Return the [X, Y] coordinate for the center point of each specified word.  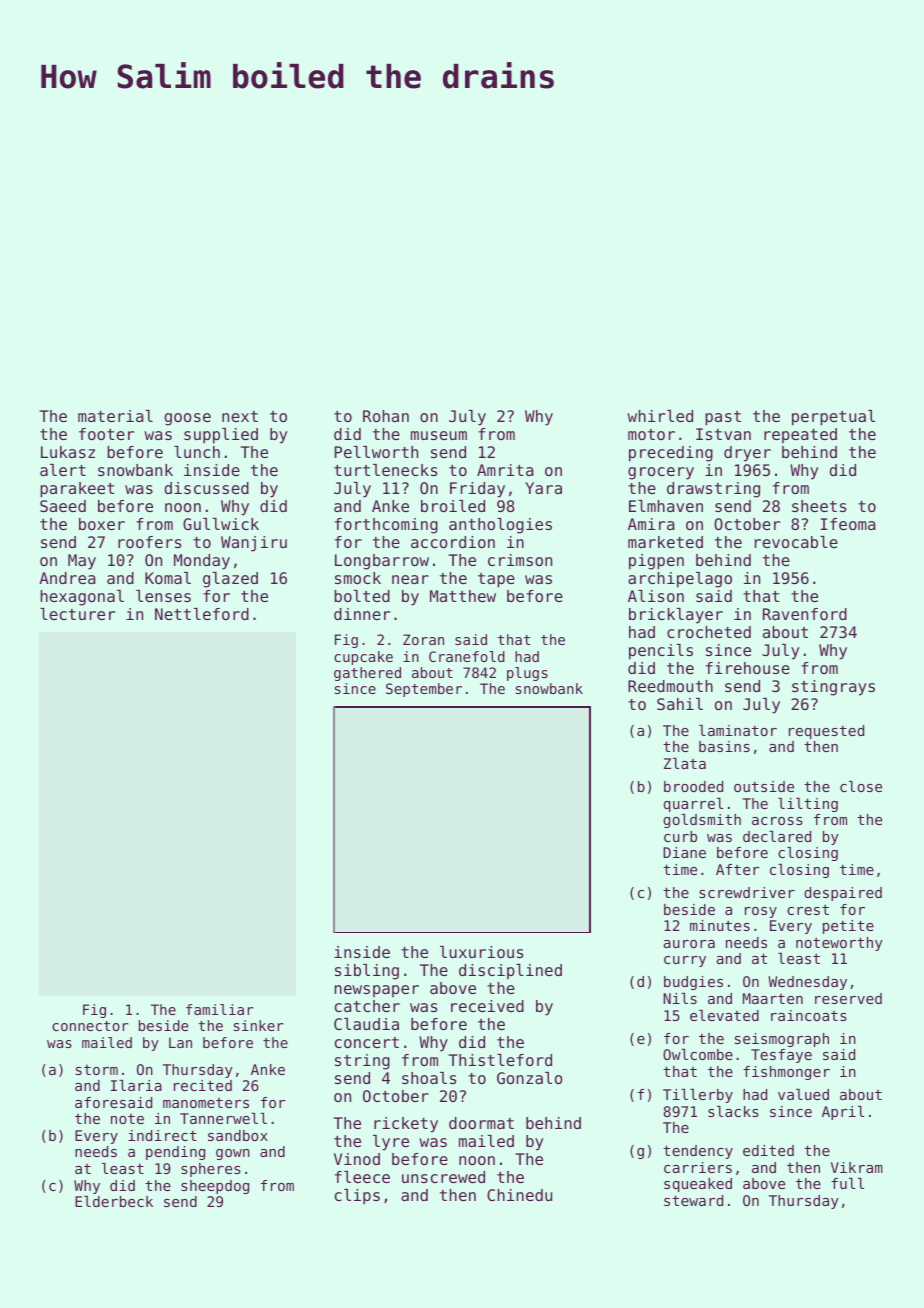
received [487, 1006]
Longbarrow [382, 562]
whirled [660, 416]
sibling [367, 972]
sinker [258, 1025]
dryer [747, 454]
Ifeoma [848, 524]
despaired [843, 894]
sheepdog [215, 1187]
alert [63, 470]
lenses [163, 596]
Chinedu [519, 1195]
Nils [680, 998]
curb [680, 836]
